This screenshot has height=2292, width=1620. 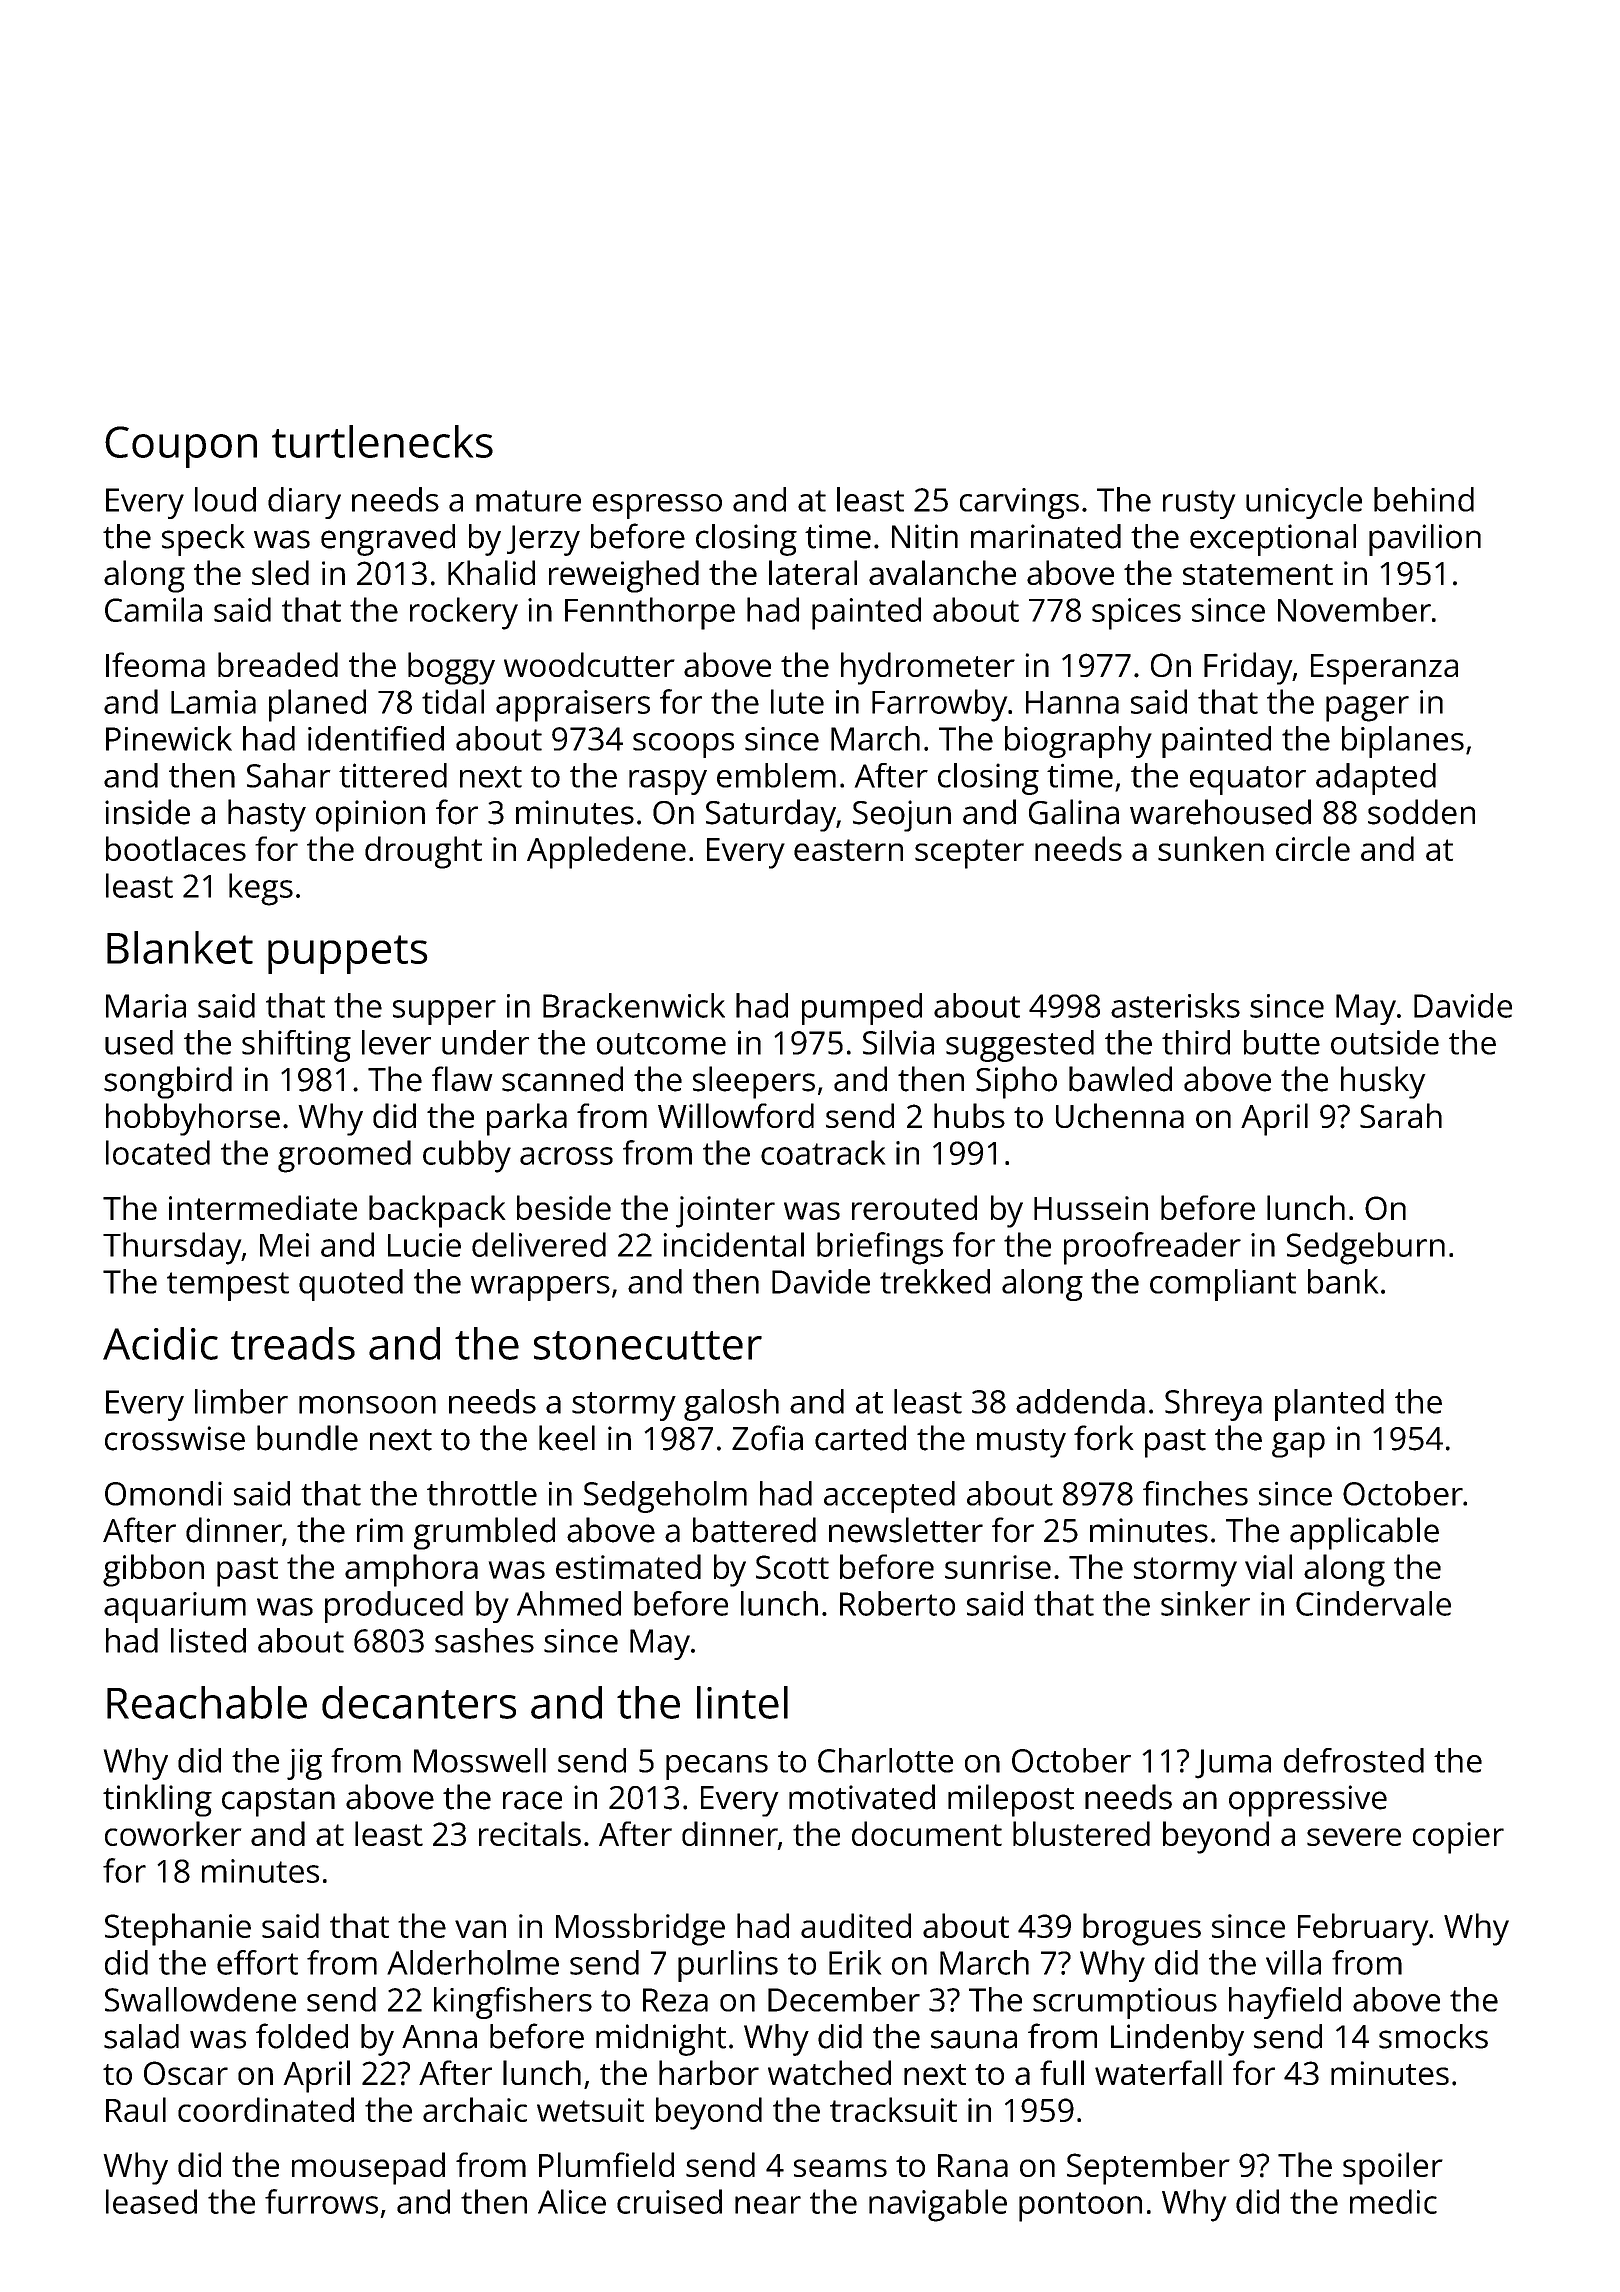 I want to click on furrows, so click(x=321, y=2201).
